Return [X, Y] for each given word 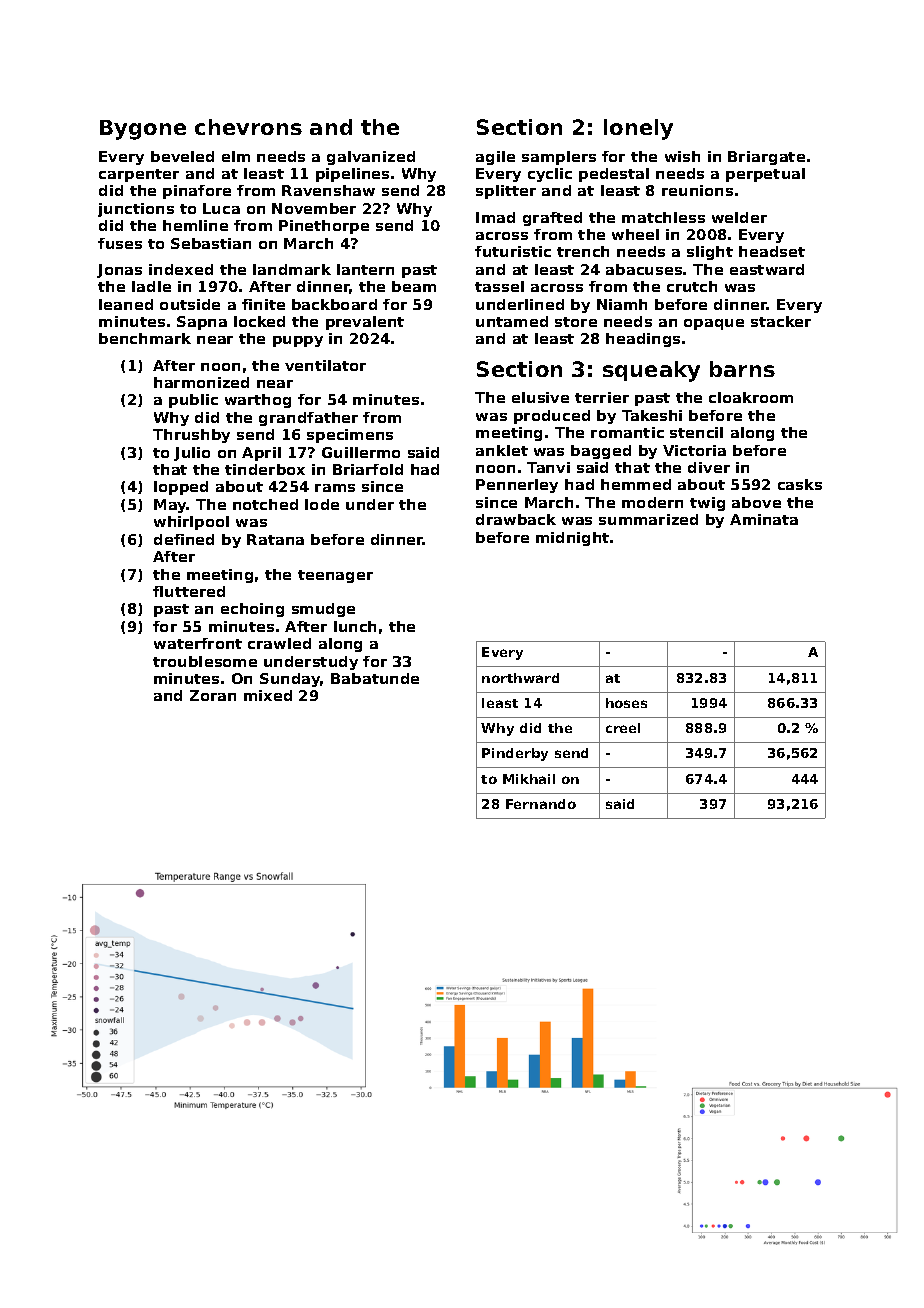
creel [623, 728]
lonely [638, 129]
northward [520, 678]
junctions [136, 210]
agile [495, 158]
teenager [335, 576]
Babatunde [375, 678]
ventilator [325, 365]
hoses [626, 703]
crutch [692, 286]
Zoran [213, 695]
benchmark [145, 338]
